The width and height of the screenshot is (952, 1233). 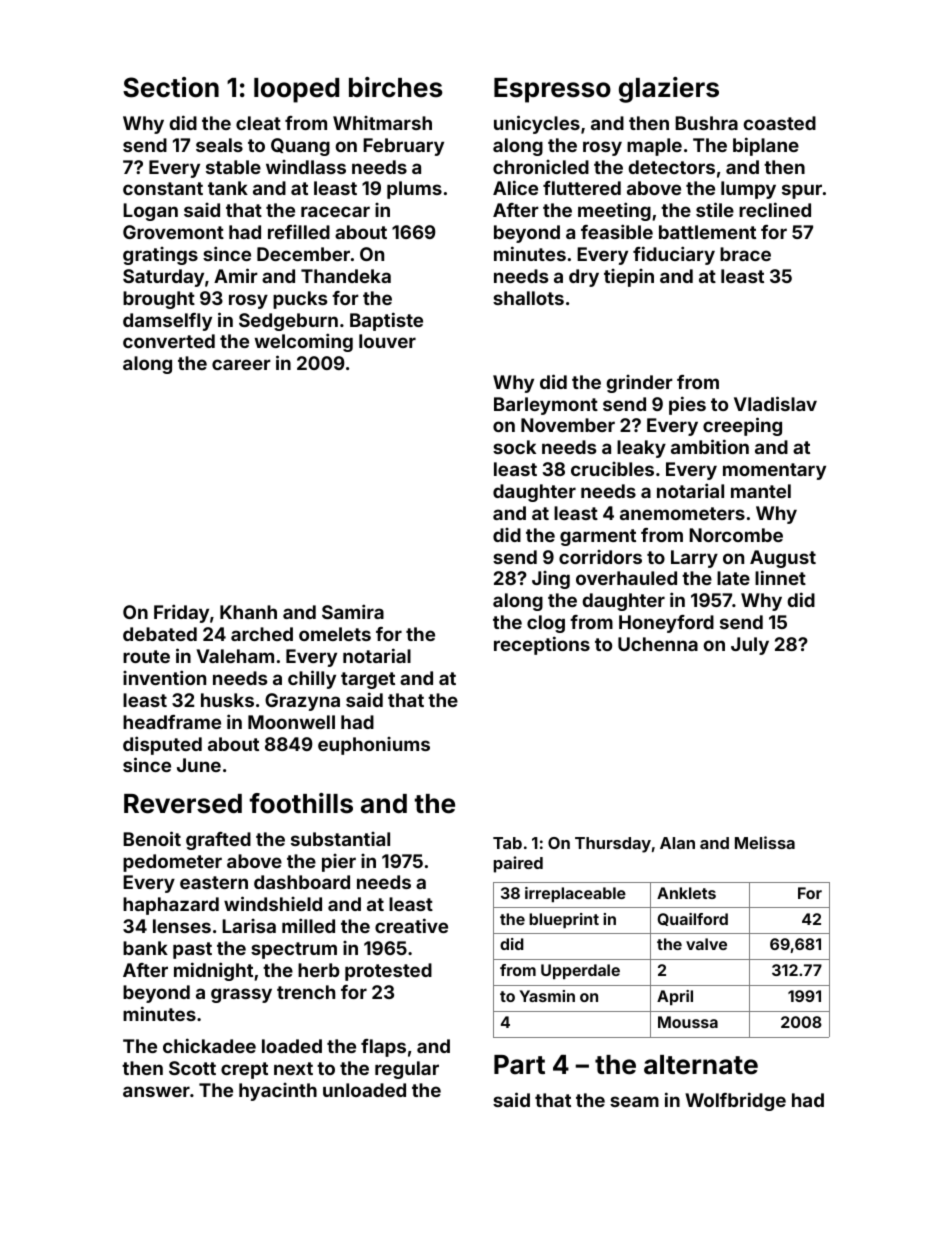 What do you see at coordinates (541, 167) in the screenshot?
I see `chronicled` at bounding box center [541, 167].
